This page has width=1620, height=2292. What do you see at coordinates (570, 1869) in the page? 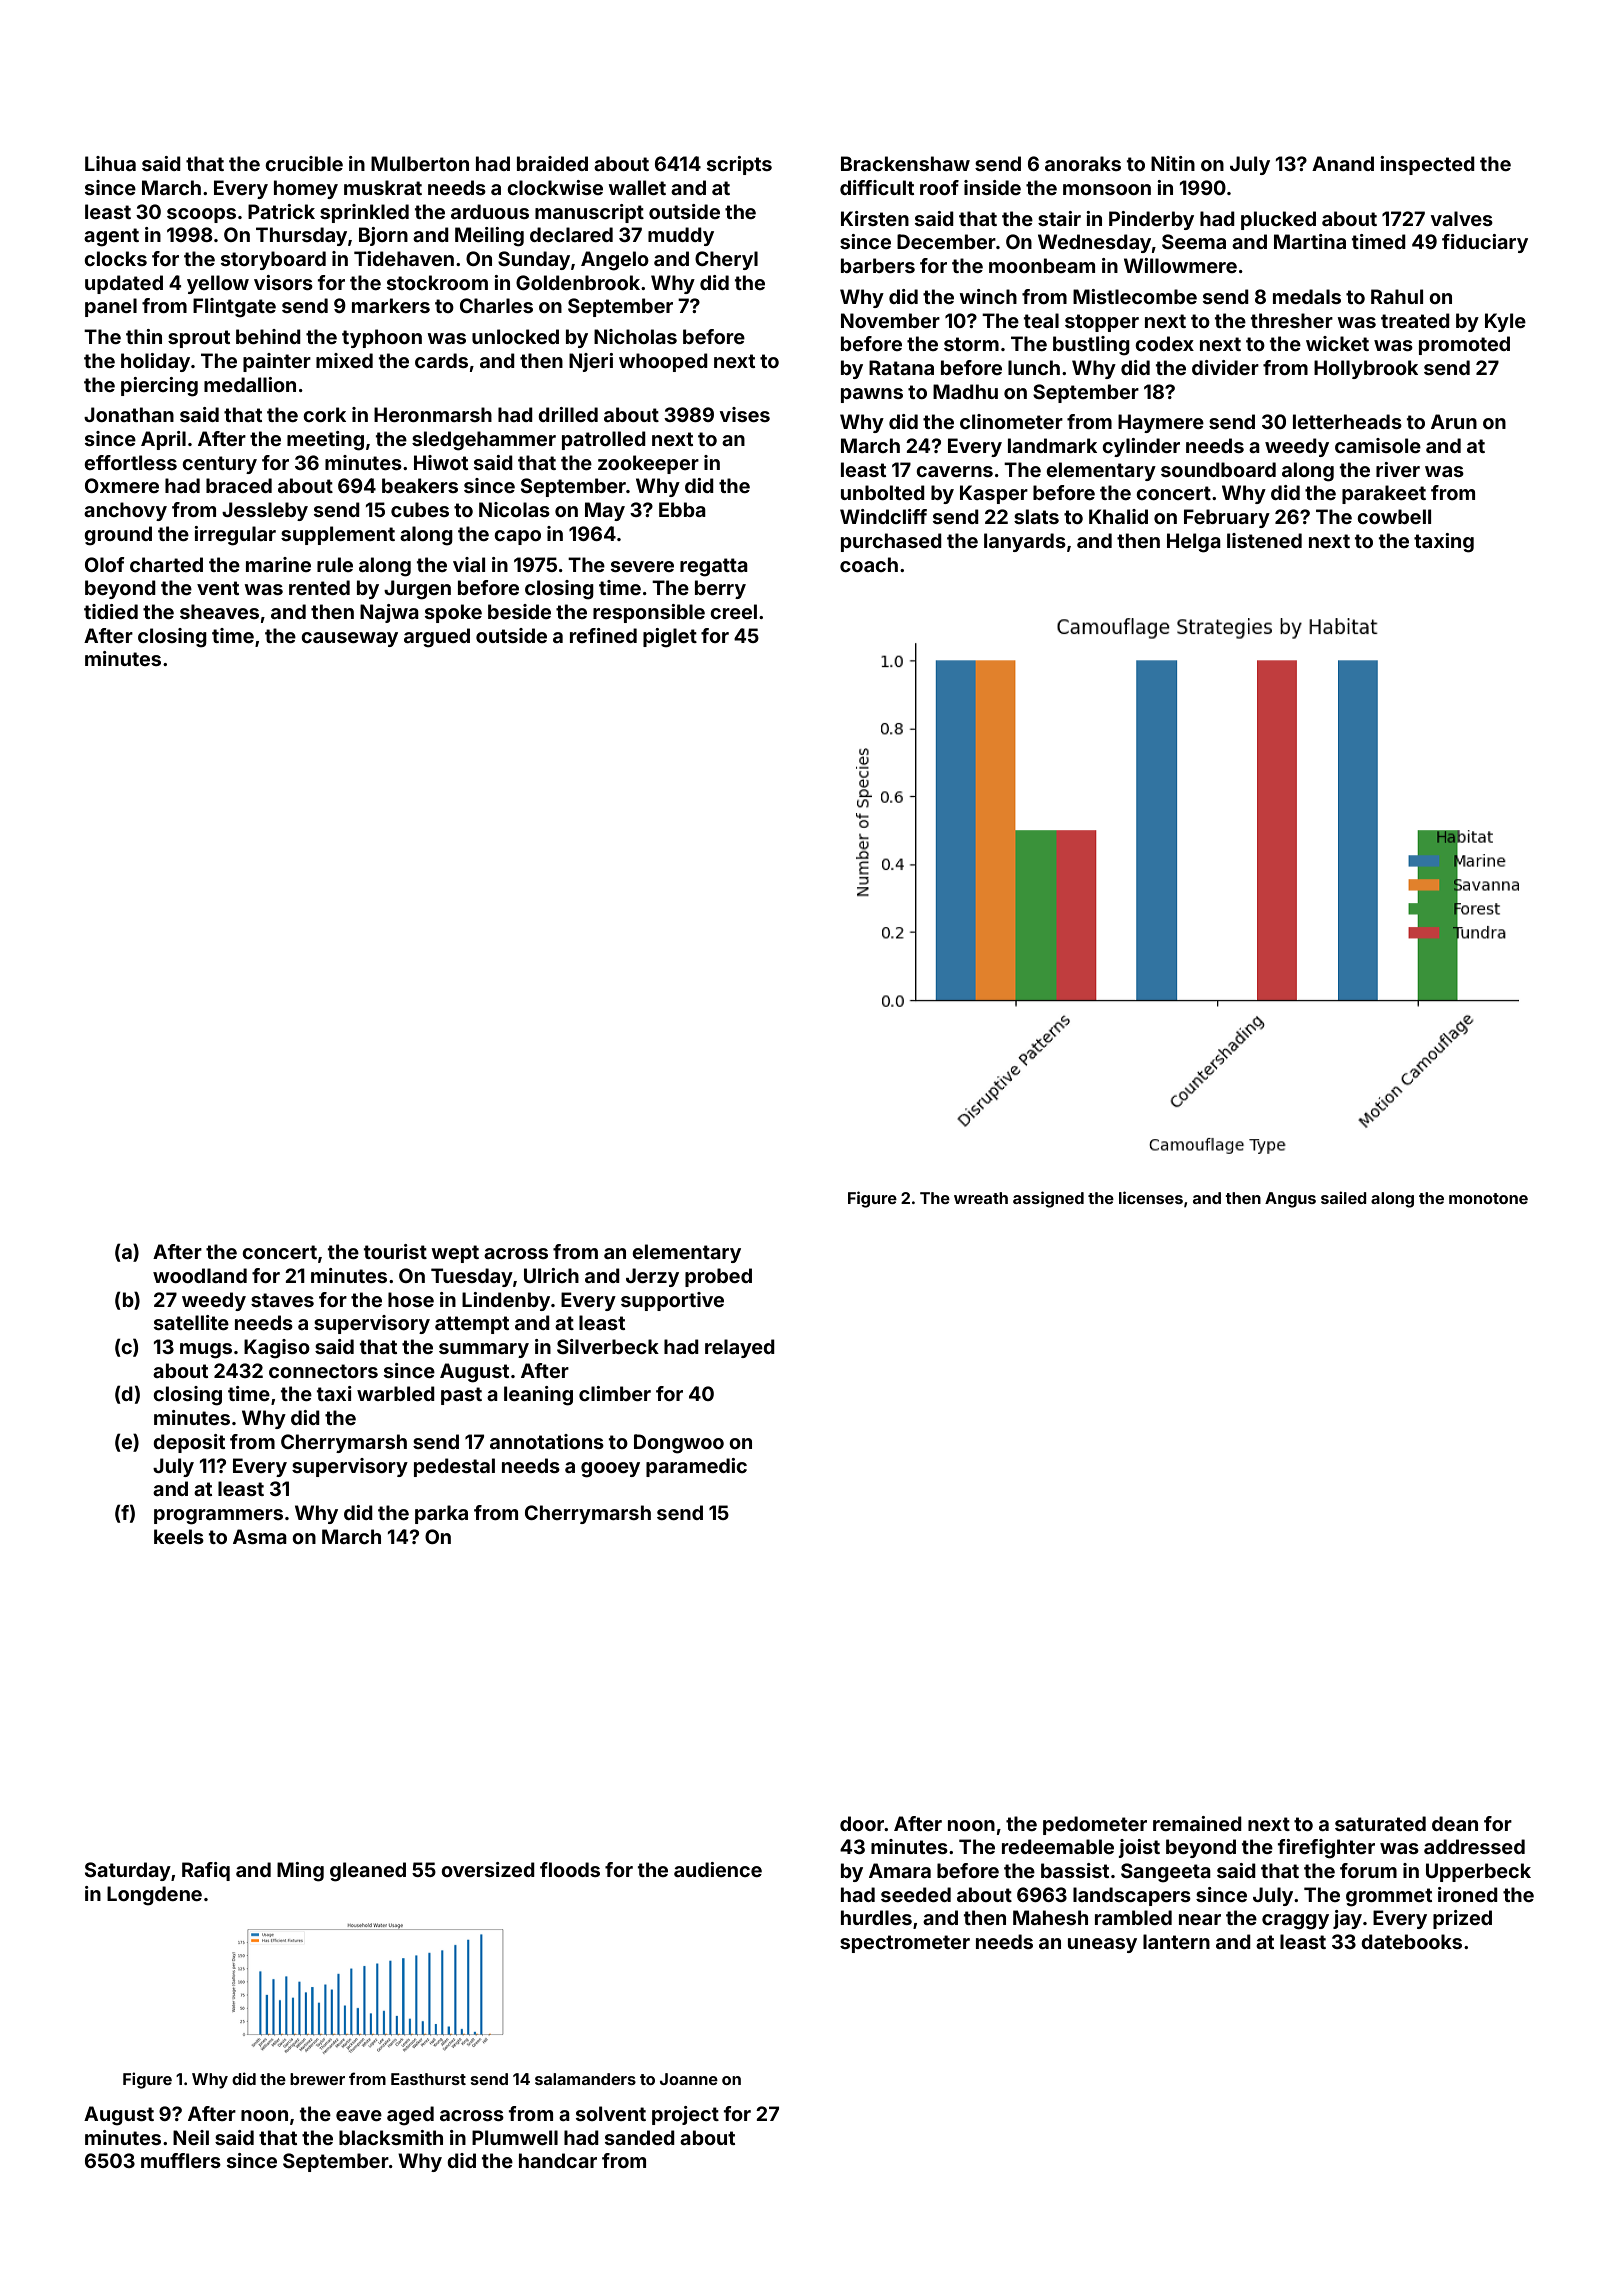
I see `floods` at bounding box center [570, 1869].
